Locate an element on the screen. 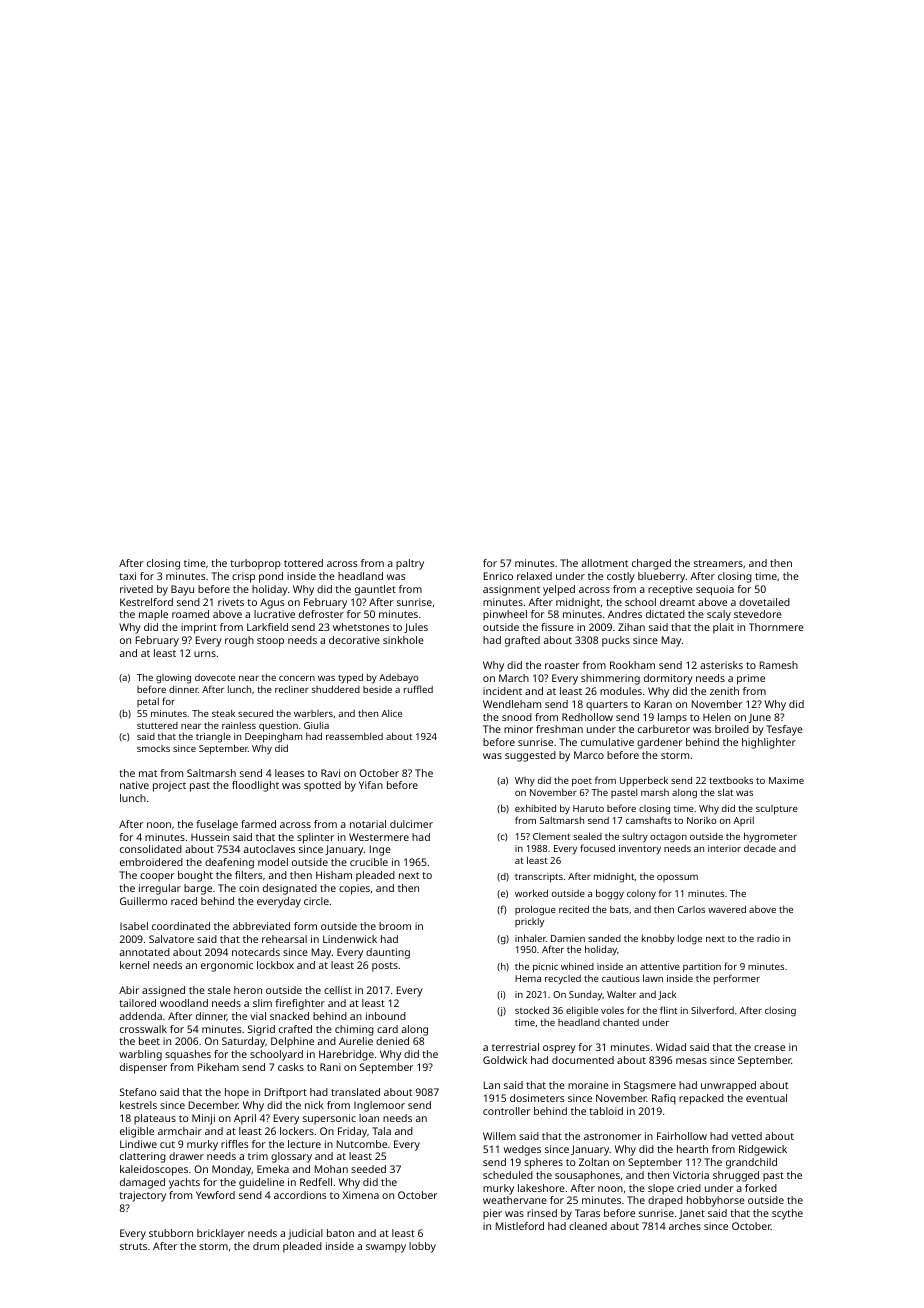 The height and width of the screenshot is (1308, 924). Victoria is located at coordinates (691, 1175).
